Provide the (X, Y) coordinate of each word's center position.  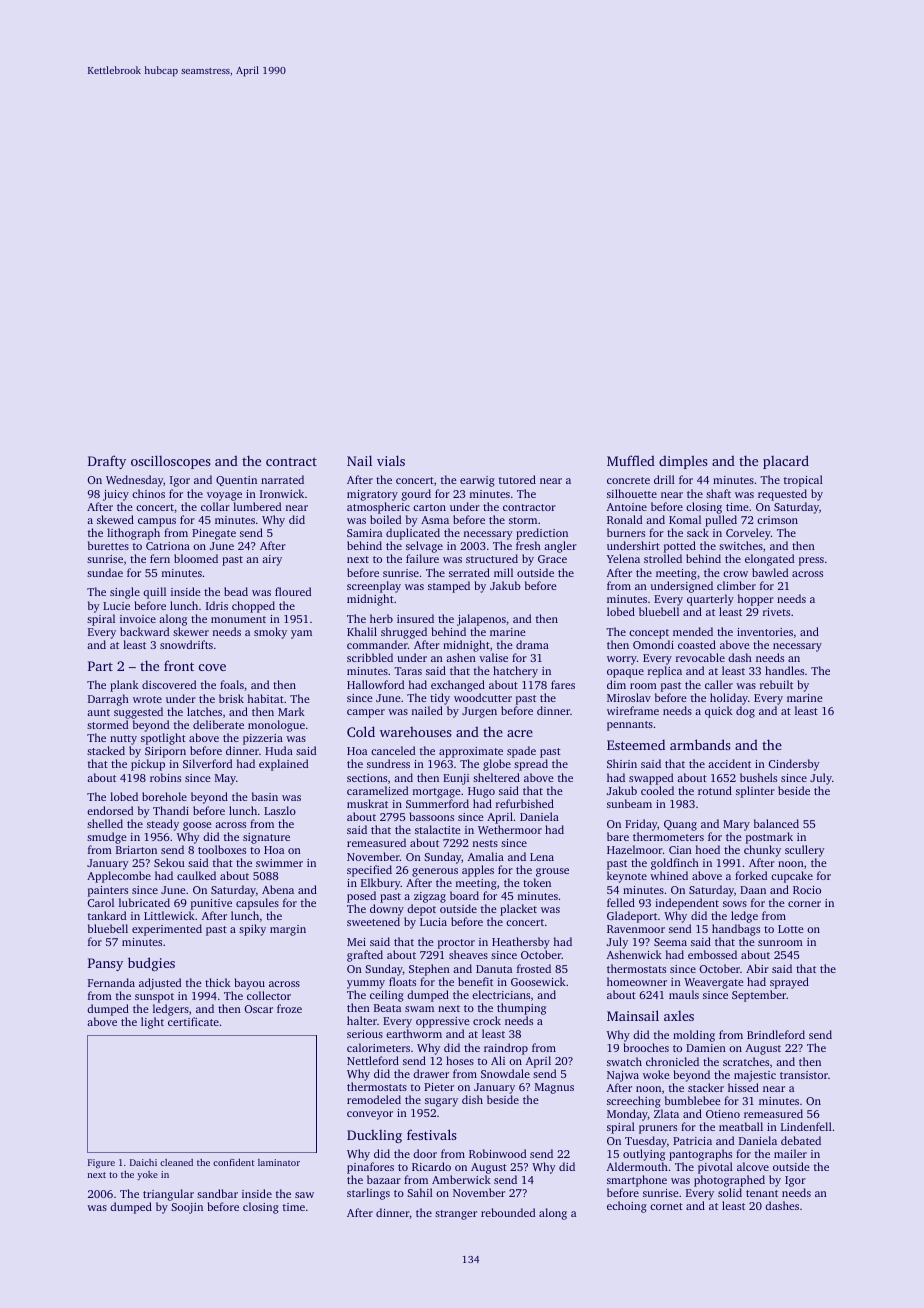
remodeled (374, 1099)
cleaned (176, 1162)
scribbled (370, 657)
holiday (729, 699)
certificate (193, 1021)
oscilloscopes (171, 462)
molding (694, 1036)
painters (108, 891)
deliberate (218, 724)
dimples (683, 462)
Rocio (807, 890)
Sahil (420, 1192)
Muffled (631, 460)
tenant (762, 1193)
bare (618, 836)
